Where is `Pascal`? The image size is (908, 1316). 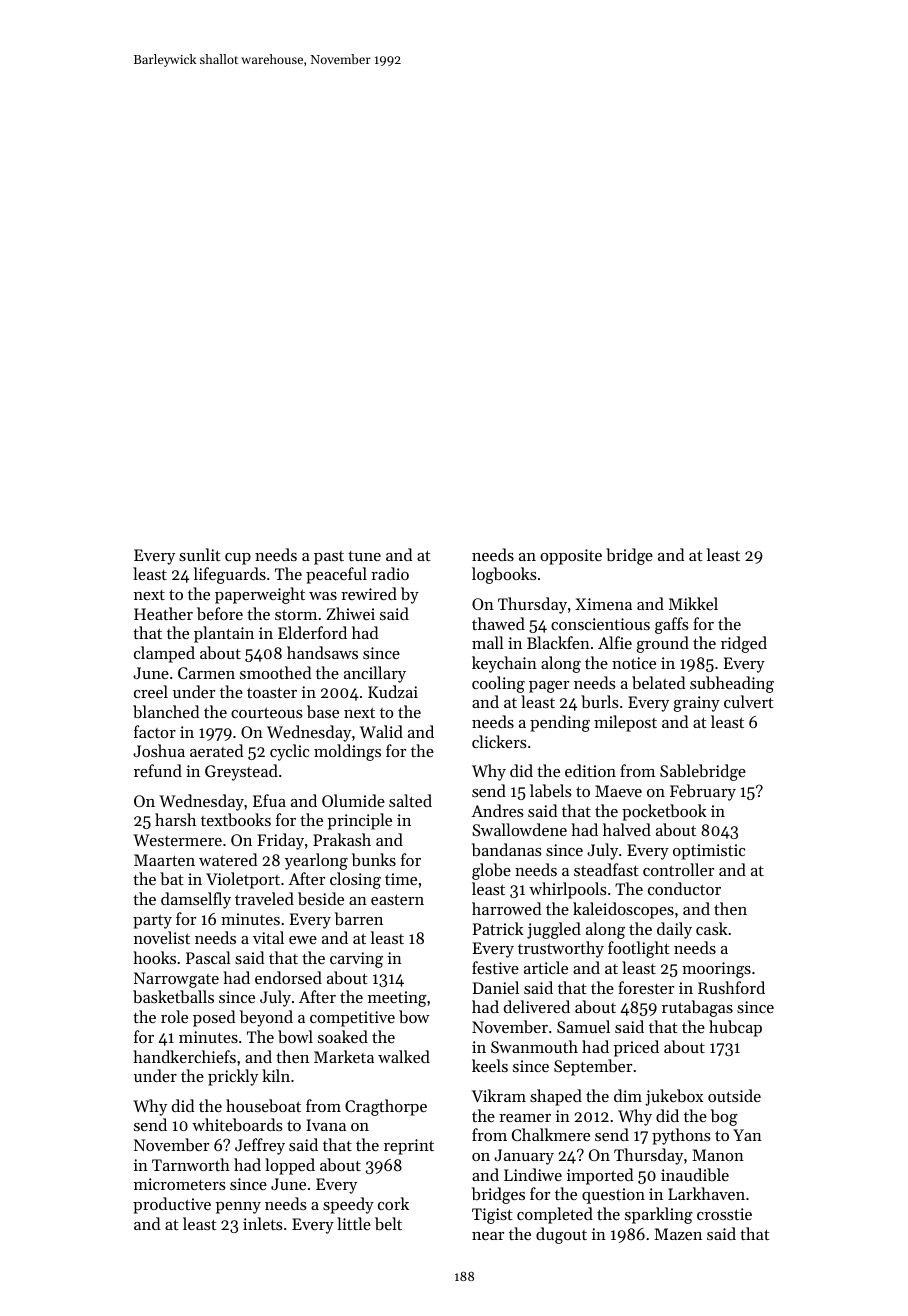 Pascal is located at coordinates (208, 957).
